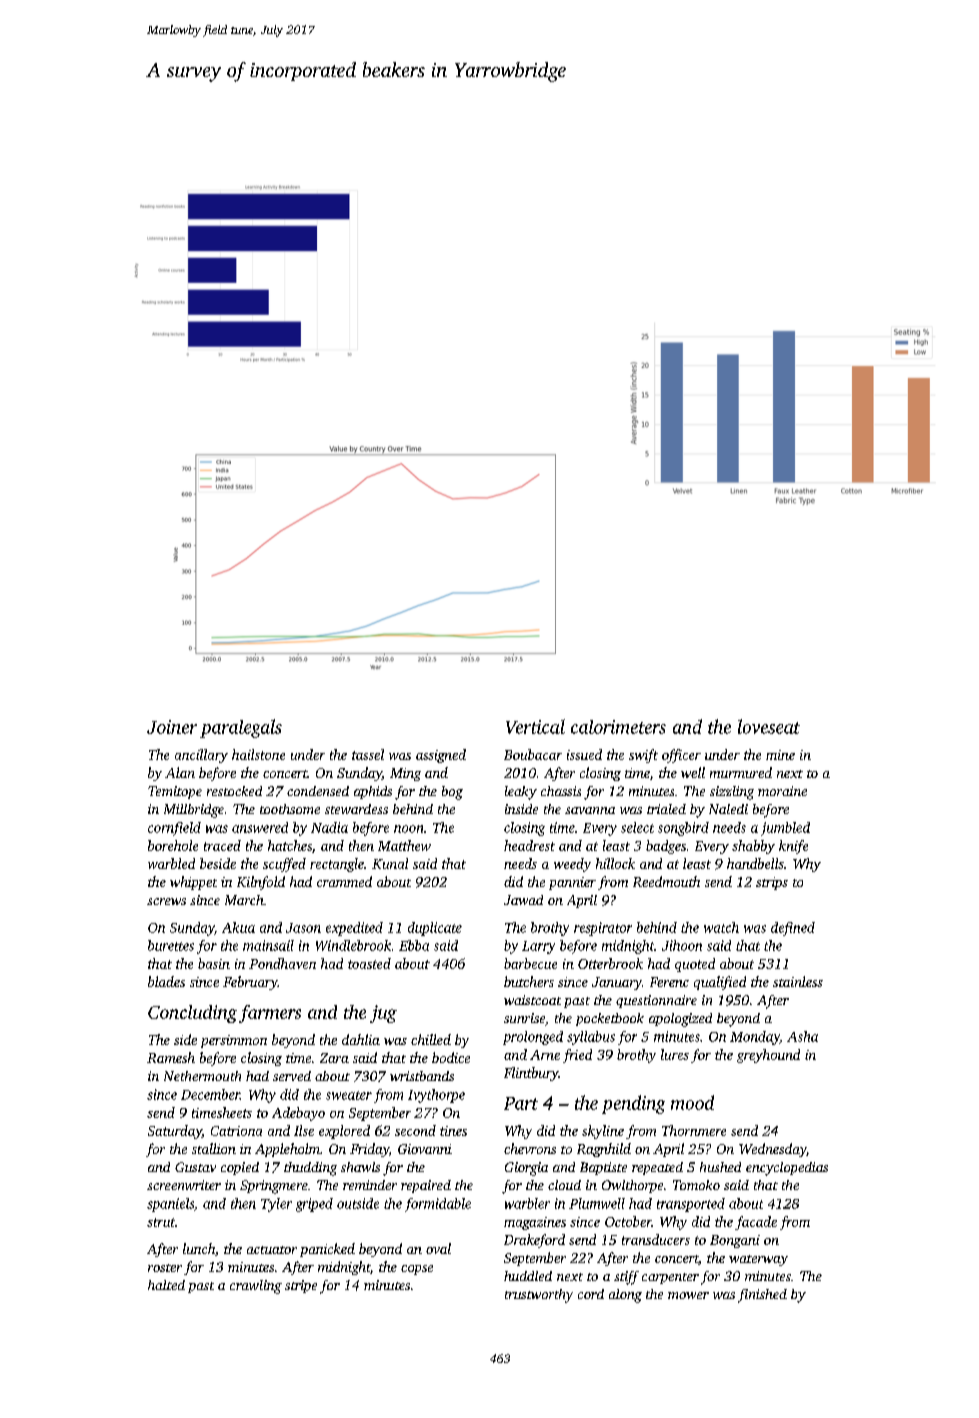  Describe the element at coordinates (301, 1286) in the image. I see `stripe` at that location.
